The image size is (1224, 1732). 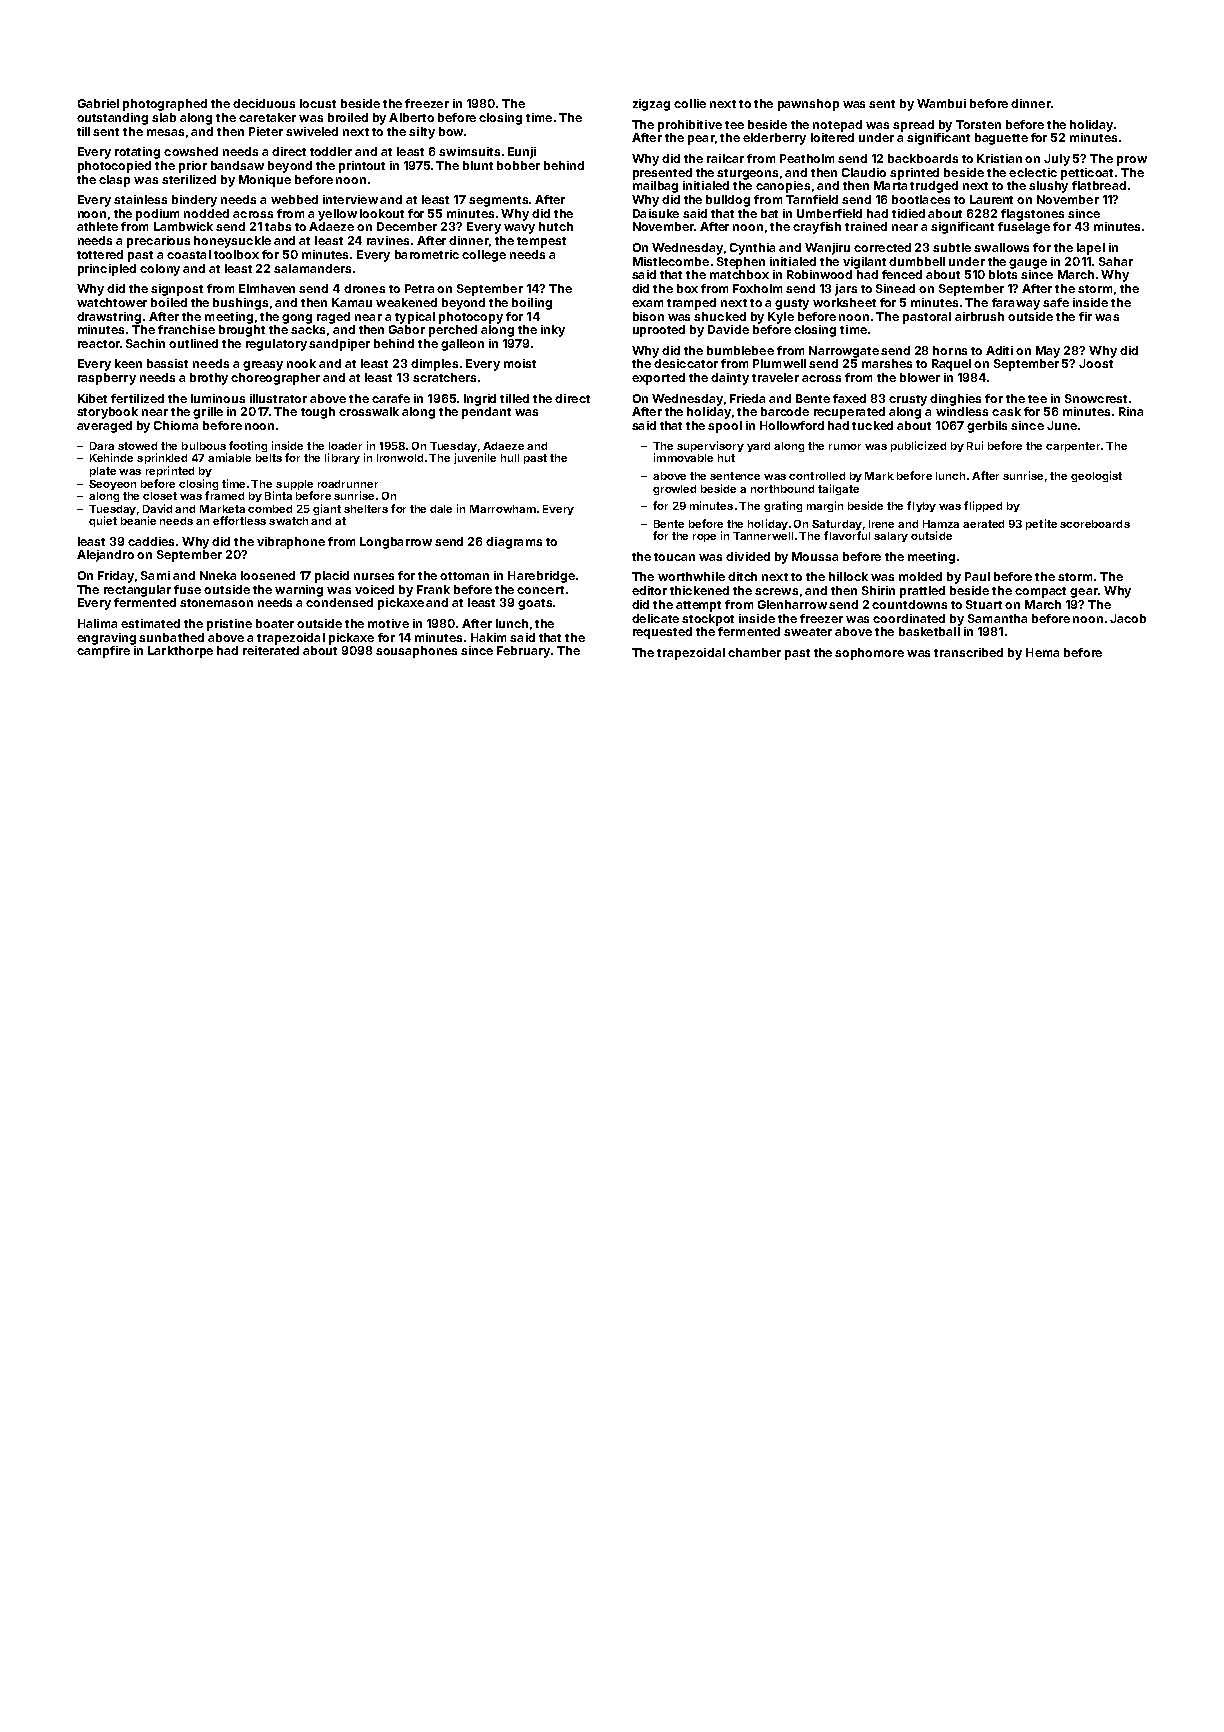 I want to click on zigzag, so click(x=651, y=105).
